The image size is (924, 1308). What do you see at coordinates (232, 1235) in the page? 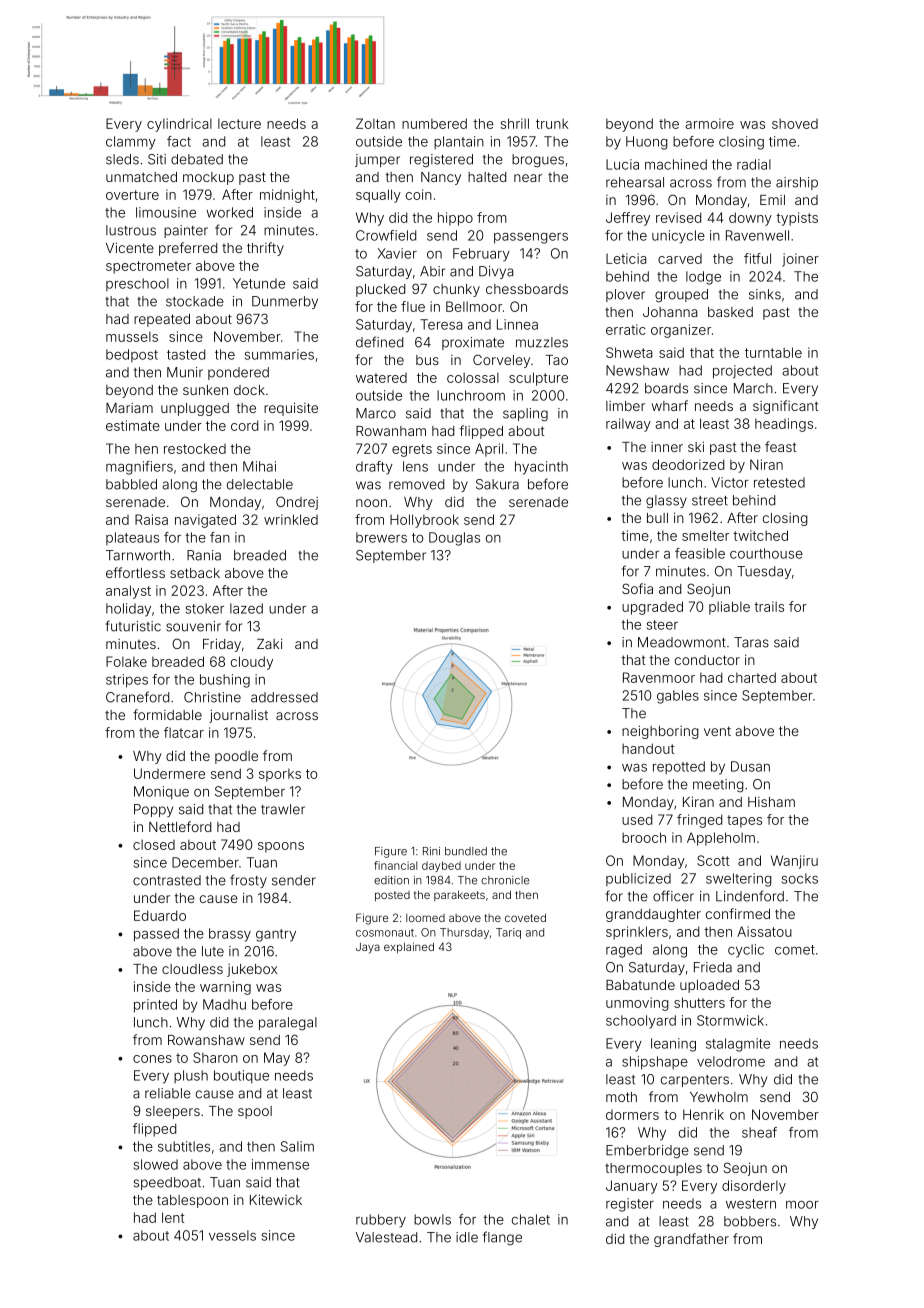
I see `vessels` at bounding box center [232, 1235].
